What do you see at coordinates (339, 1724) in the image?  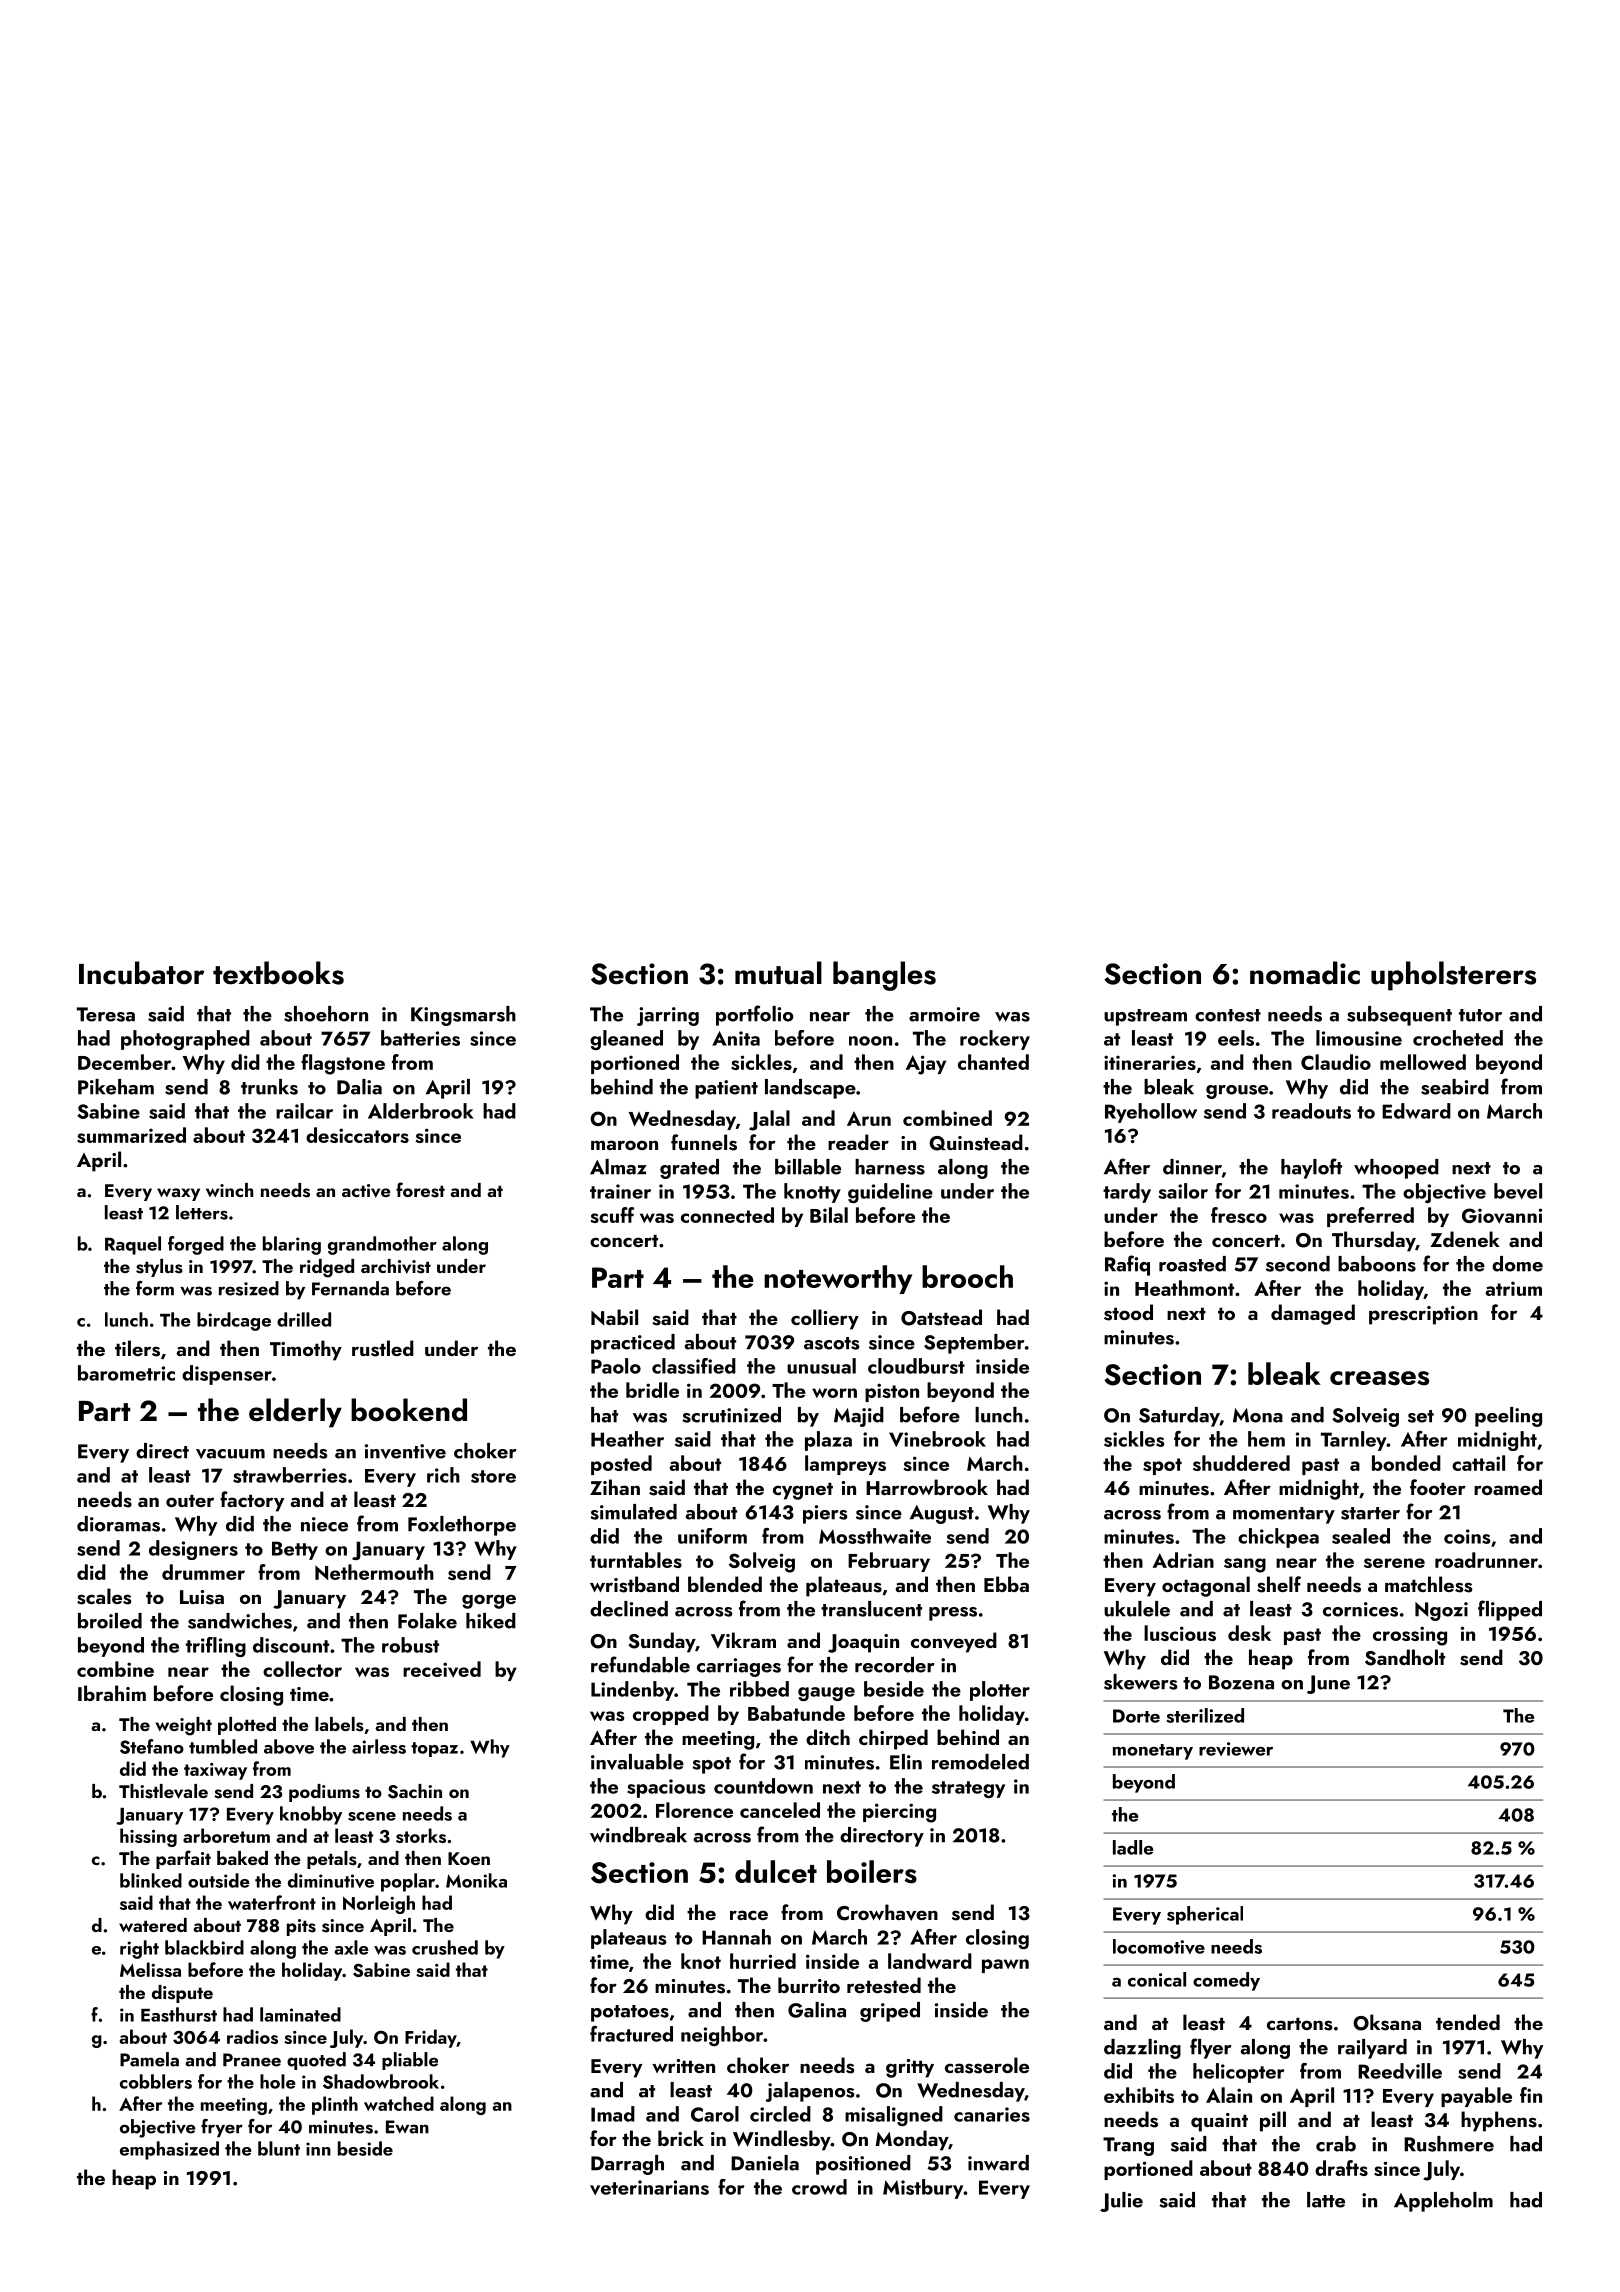 I see `labels` at bounding box center [339, 1724].
